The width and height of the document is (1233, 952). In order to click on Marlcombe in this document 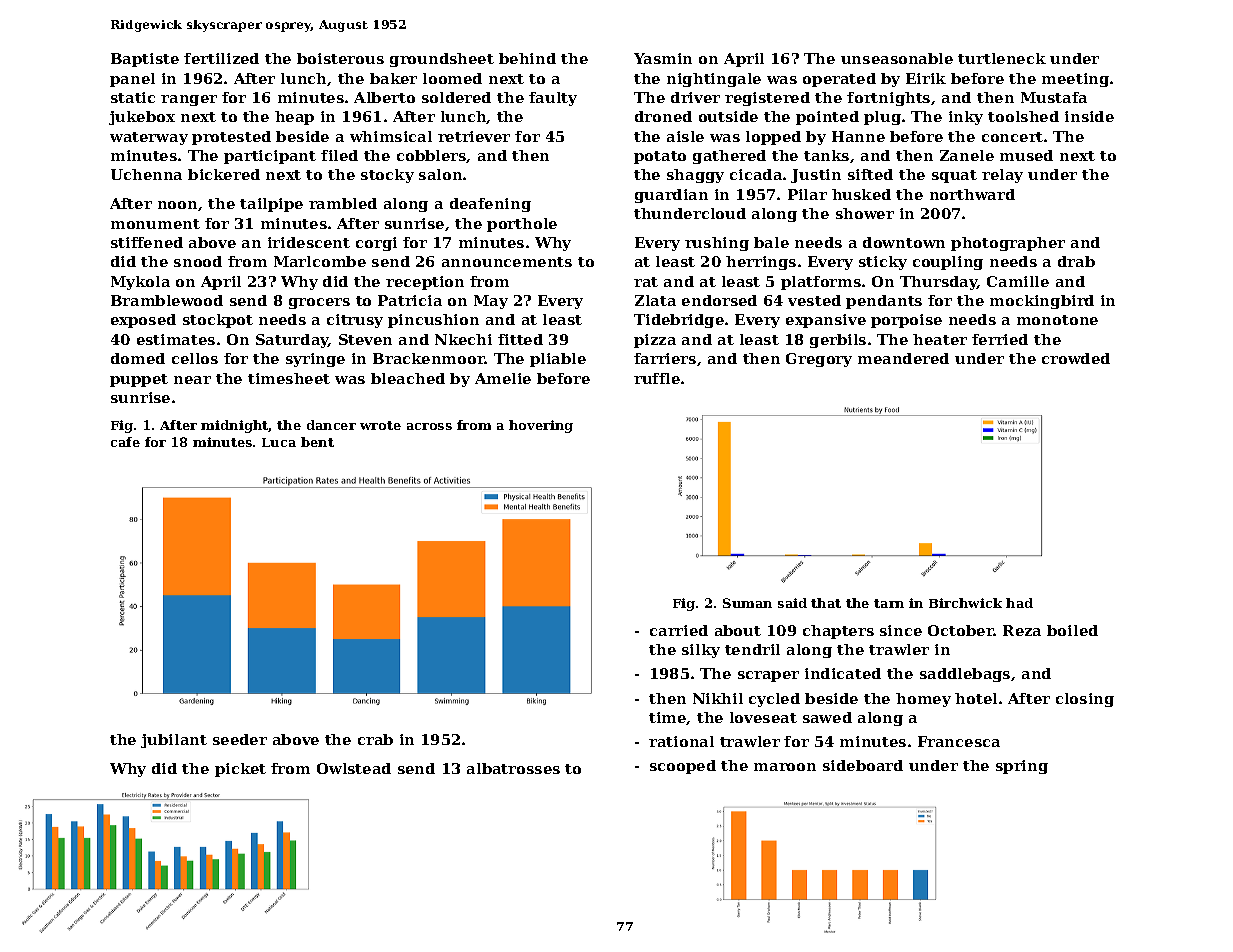, I will do `click(320, 261)`.
